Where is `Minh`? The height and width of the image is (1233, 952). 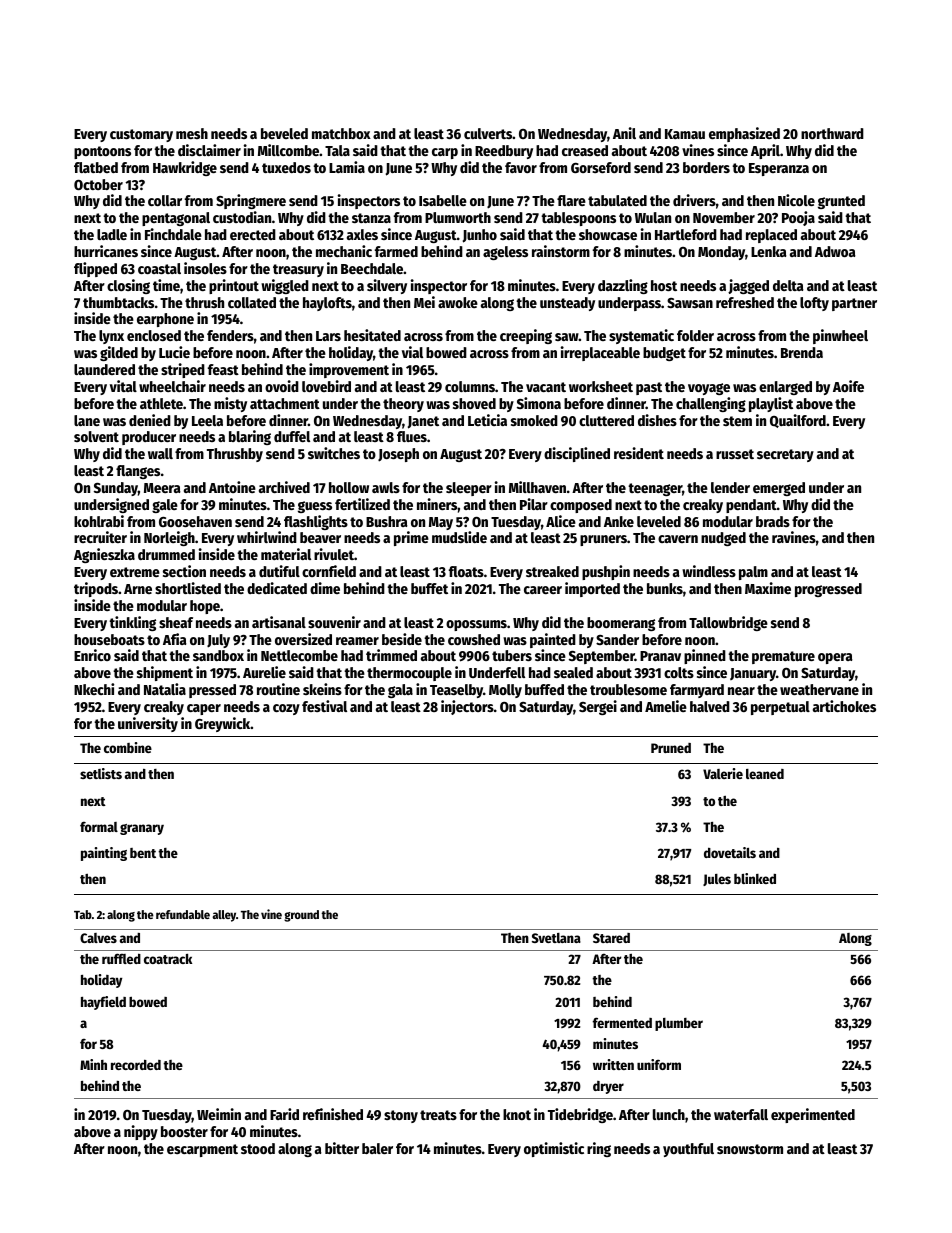
Minh is located at coordinates (93, 1064).
